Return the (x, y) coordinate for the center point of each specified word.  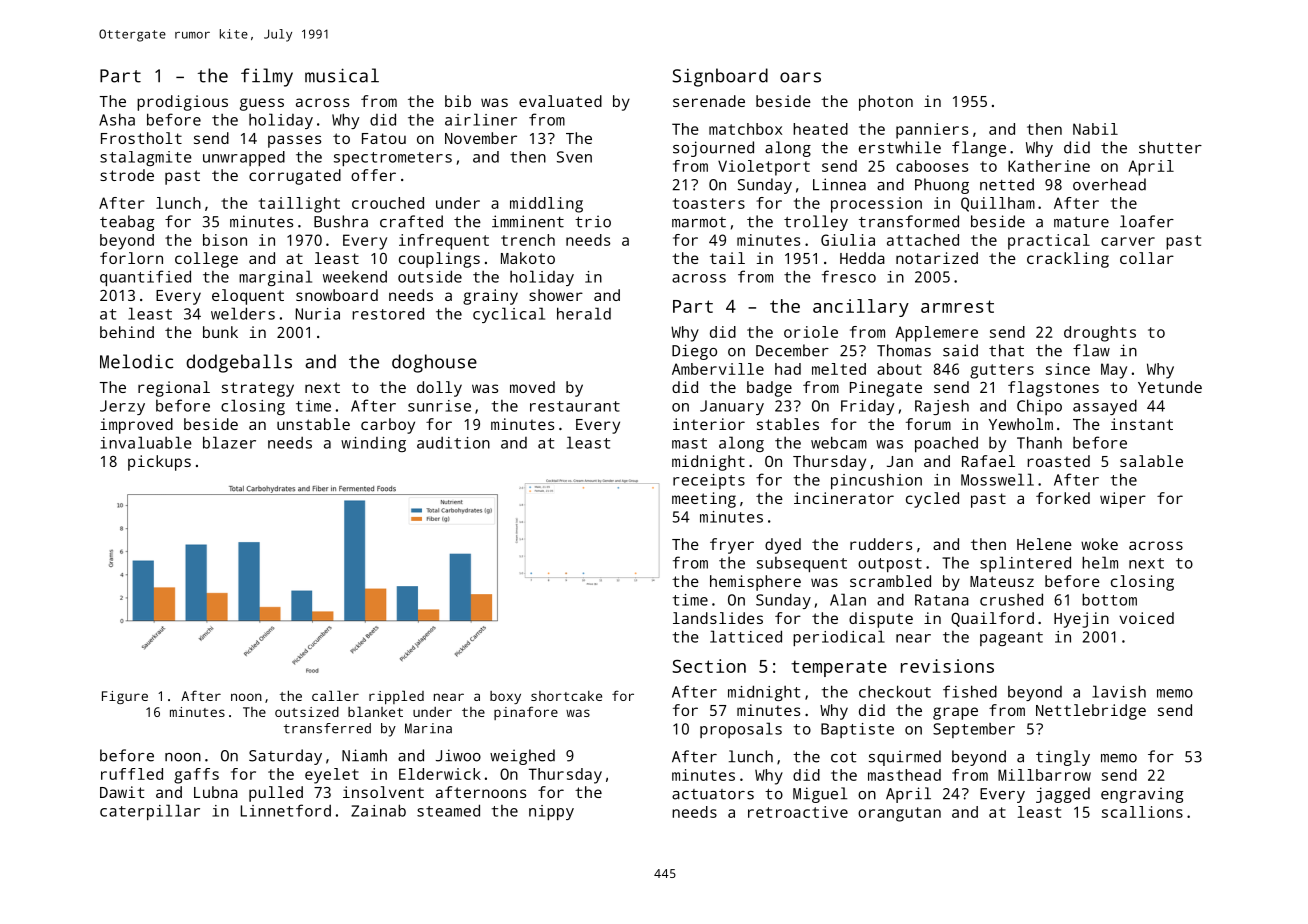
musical (342, 75)
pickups (159, 463)
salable (1151, 461)
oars (800, 77)
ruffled (132, 774)
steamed (448, 810)
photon (886, 103)
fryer (732, 546)
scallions (1142, 812)
